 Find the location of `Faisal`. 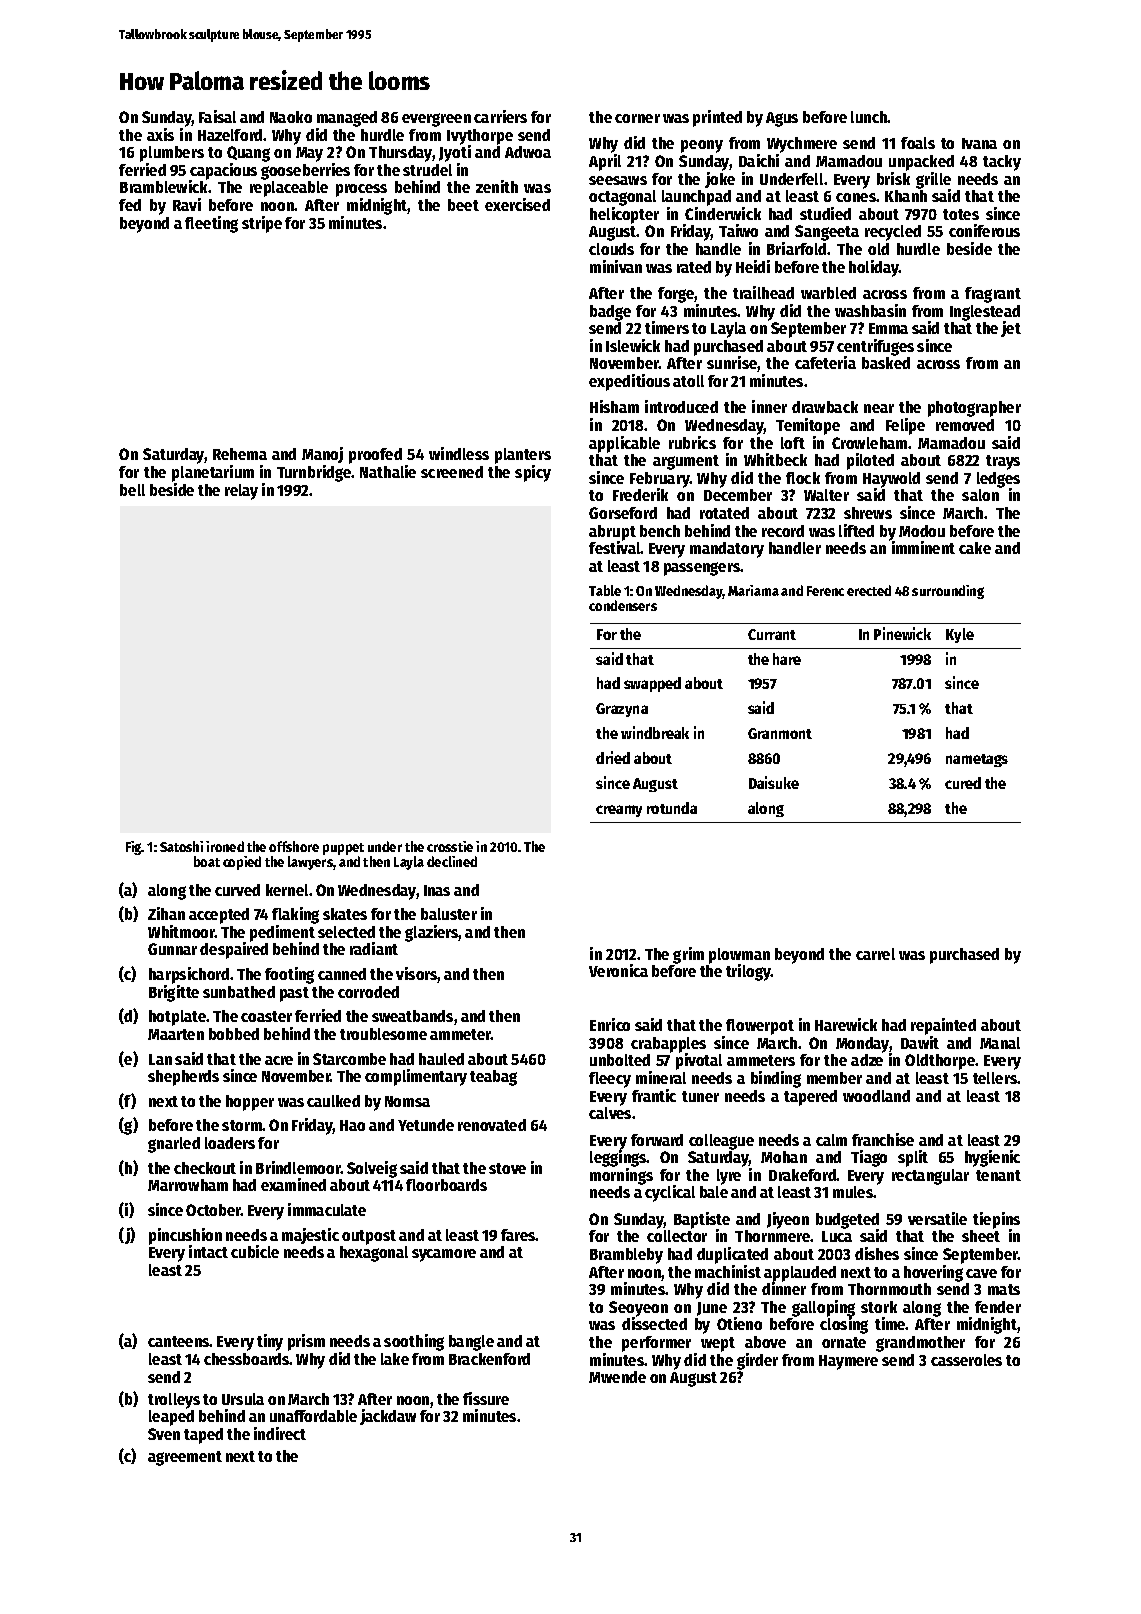

Faisal is located at coordinates (217, 116).
